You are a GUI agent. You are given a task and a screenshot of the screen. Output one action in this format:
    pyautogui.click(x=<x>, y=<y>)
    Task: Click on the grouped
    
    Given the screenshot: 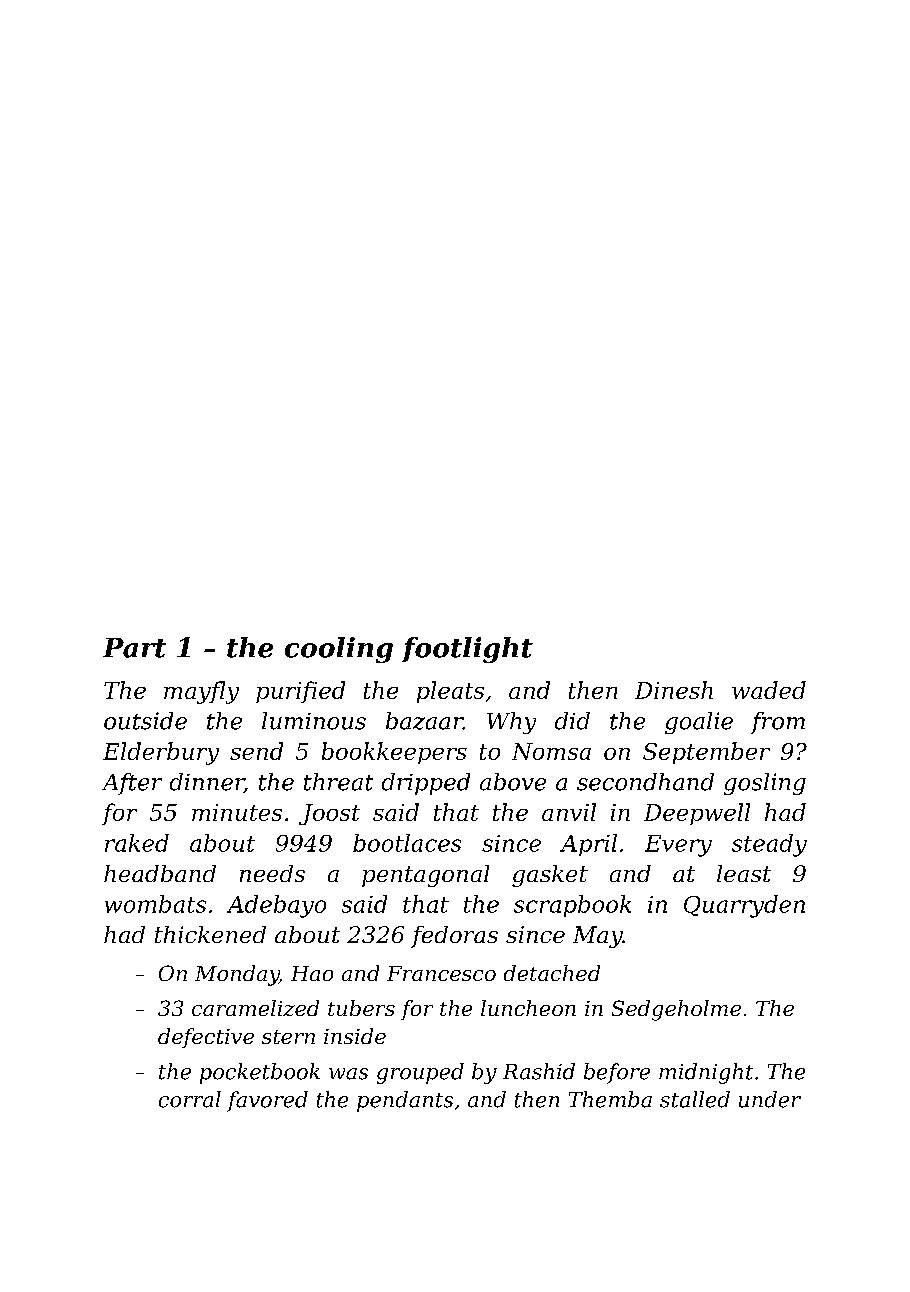 What is the action you would take?
    pyautogui.click(x=420, y=1073)
